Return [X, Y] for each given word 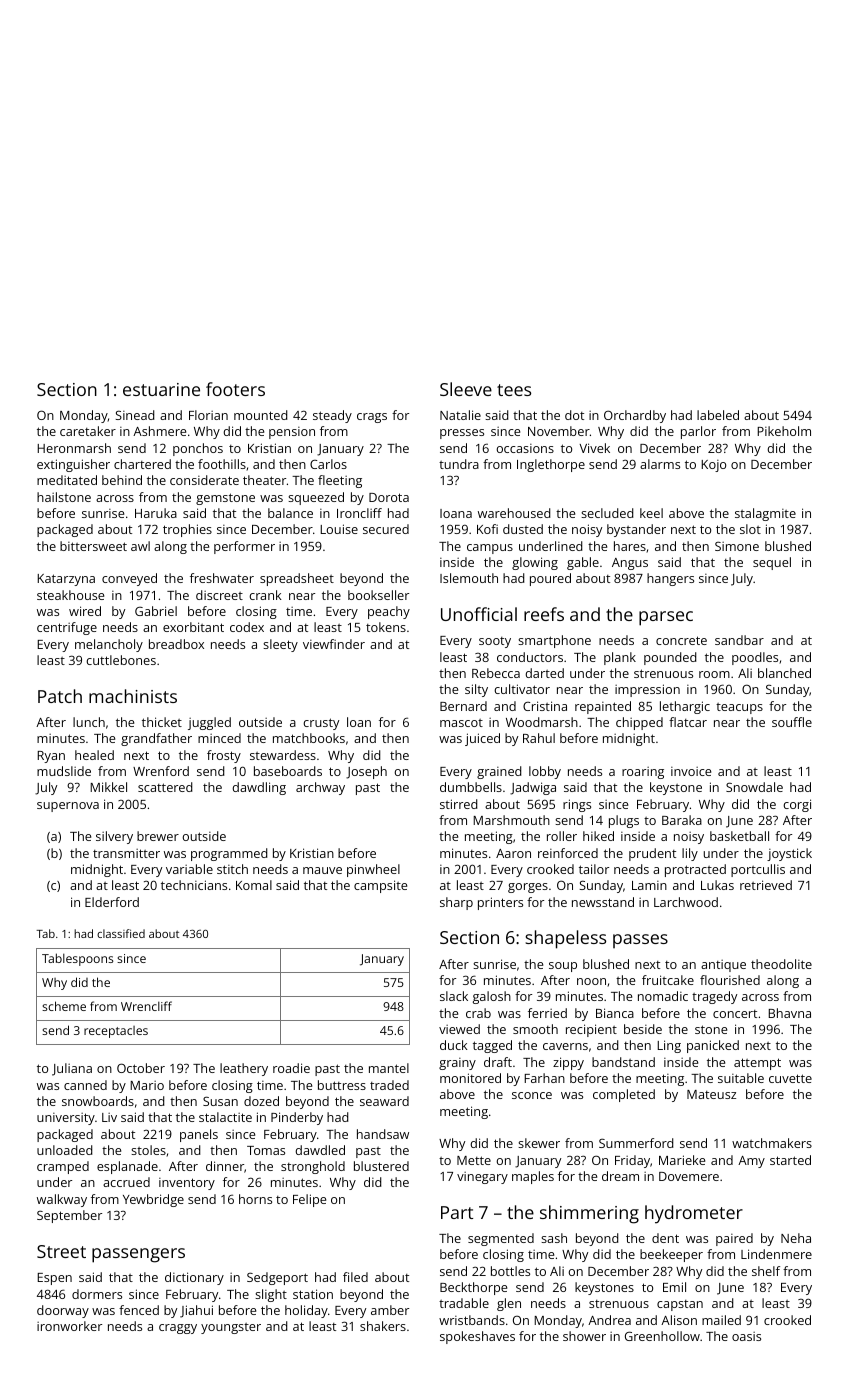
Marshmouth [511, 820]
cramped [63, 1167]
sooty [495, 642]
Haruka [156, 513]
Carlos [328, 464]
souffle [792, 722]
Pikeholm [784, 431]
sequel [772, 563]
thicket [162, 722]
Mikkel [108, 787]
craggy [178, 1329]
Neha [796, 1238]
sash [554, 1238]
